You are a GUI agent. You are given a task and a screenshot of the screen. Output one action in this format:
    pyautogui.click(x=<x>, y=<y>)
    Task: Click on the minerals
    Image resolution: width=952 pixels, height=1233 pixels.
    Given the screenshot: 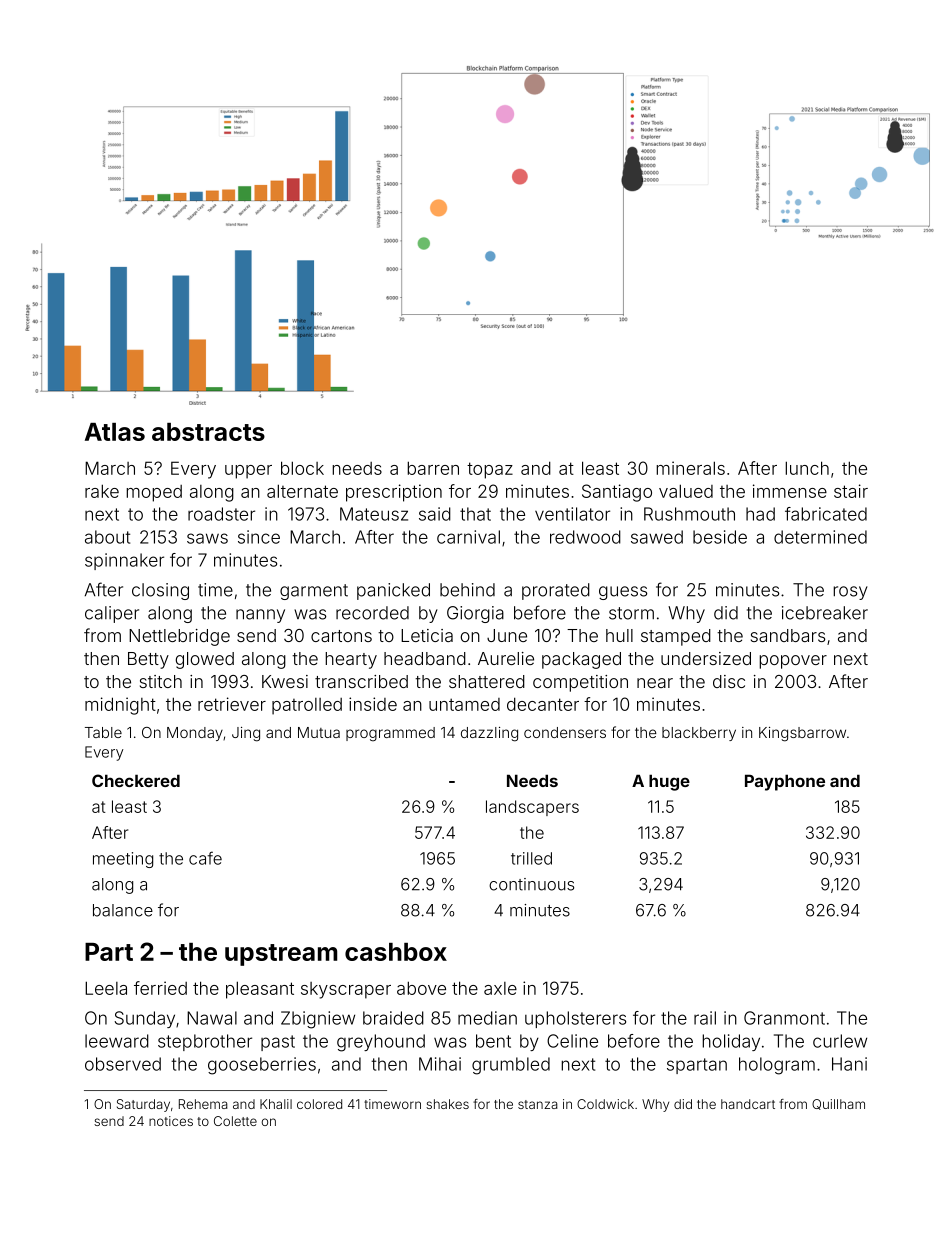 What is the action you would take?
    pyautogui.click(x=690, y=468)
